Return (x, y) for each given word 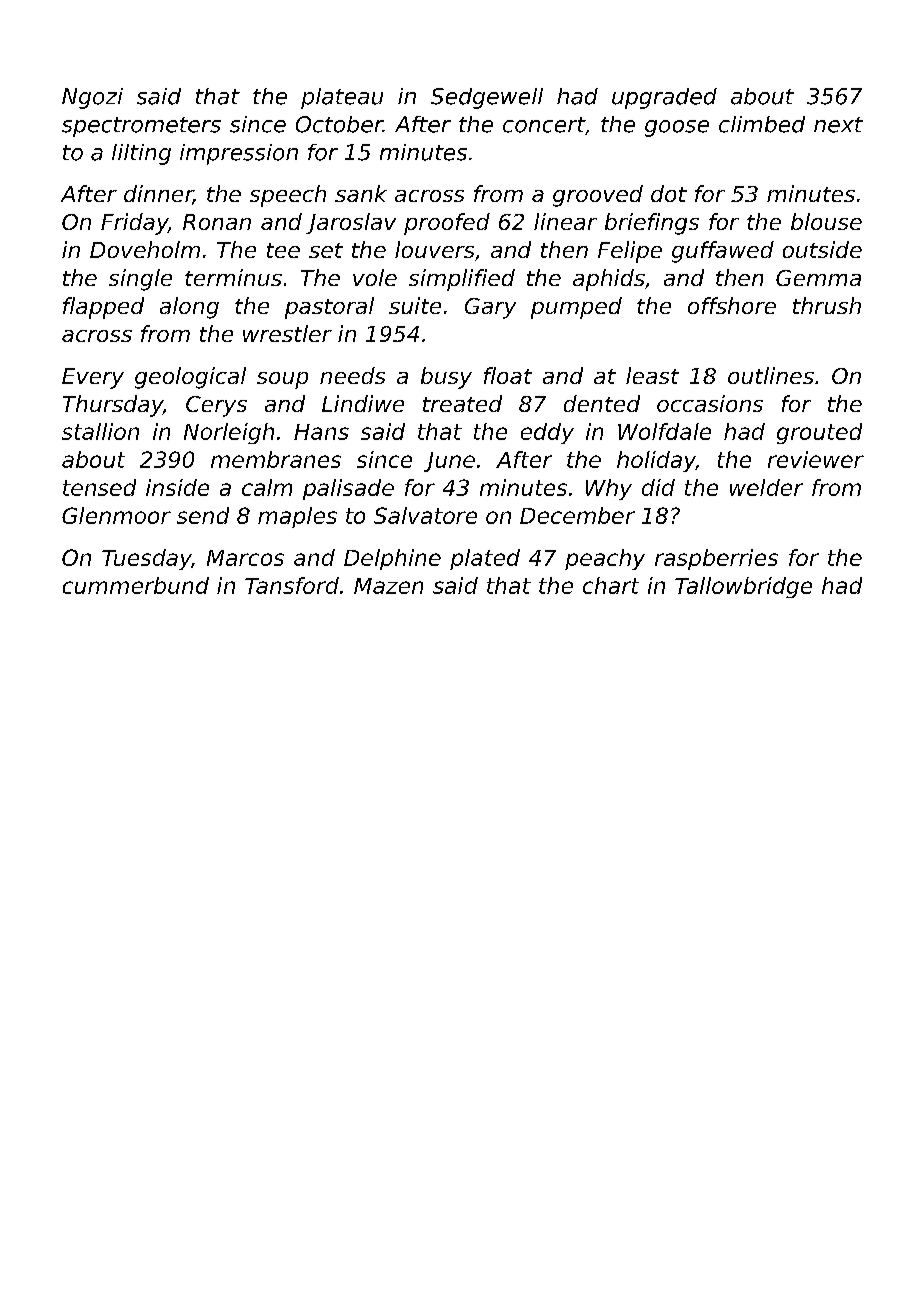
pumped (576, 308)
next (838, 125)
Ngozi (92, 98)
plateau (342, 98)
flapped (103, 308)
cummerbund (136, 585)
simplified (462, 280)
